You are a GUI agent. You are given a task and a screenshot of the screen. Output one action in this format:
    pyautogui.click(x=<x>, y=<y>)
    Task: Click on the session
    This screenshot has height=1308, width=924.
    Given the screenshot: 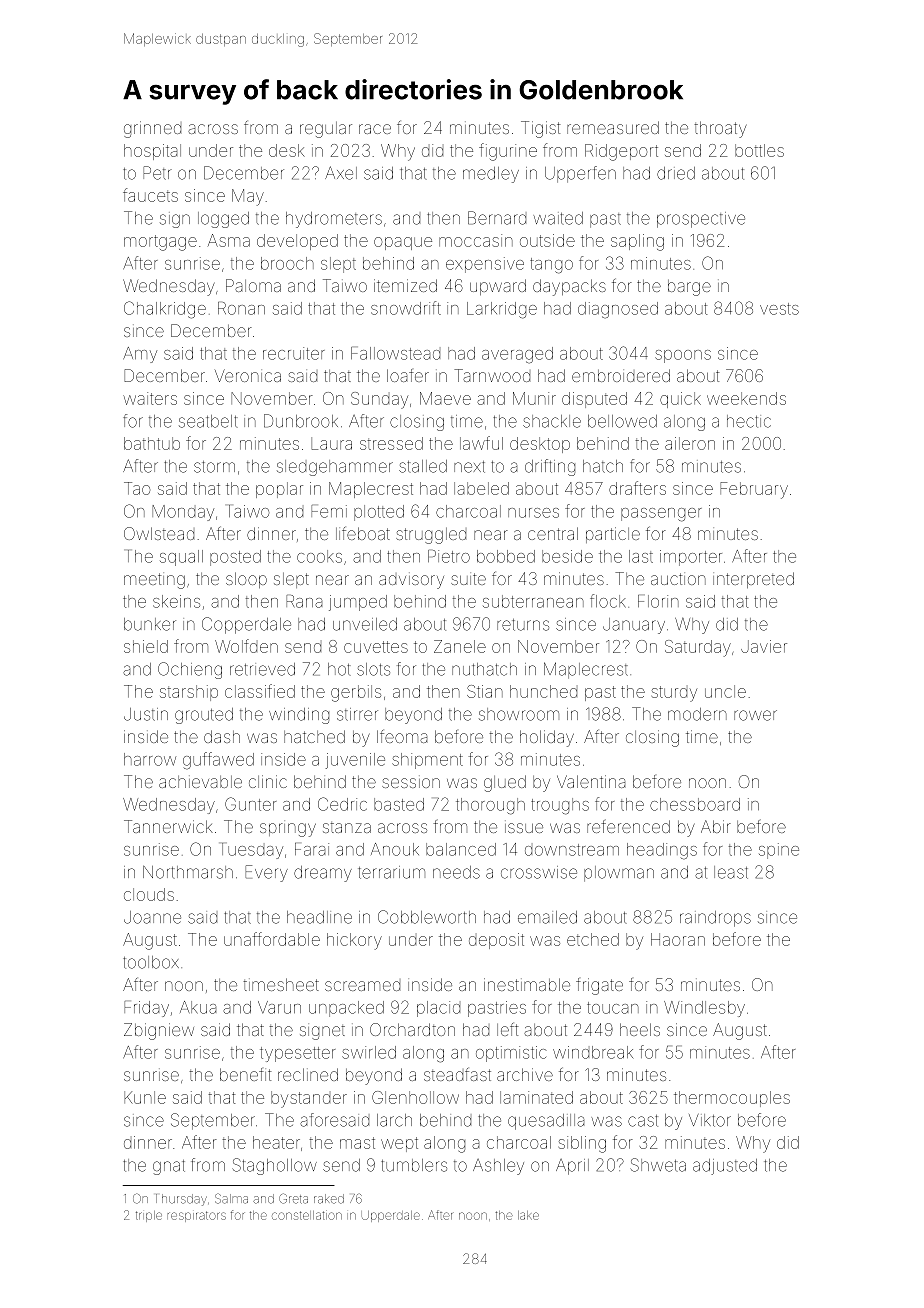 What is the action you would take?
    pyautogui.click(x=411, y=783)
